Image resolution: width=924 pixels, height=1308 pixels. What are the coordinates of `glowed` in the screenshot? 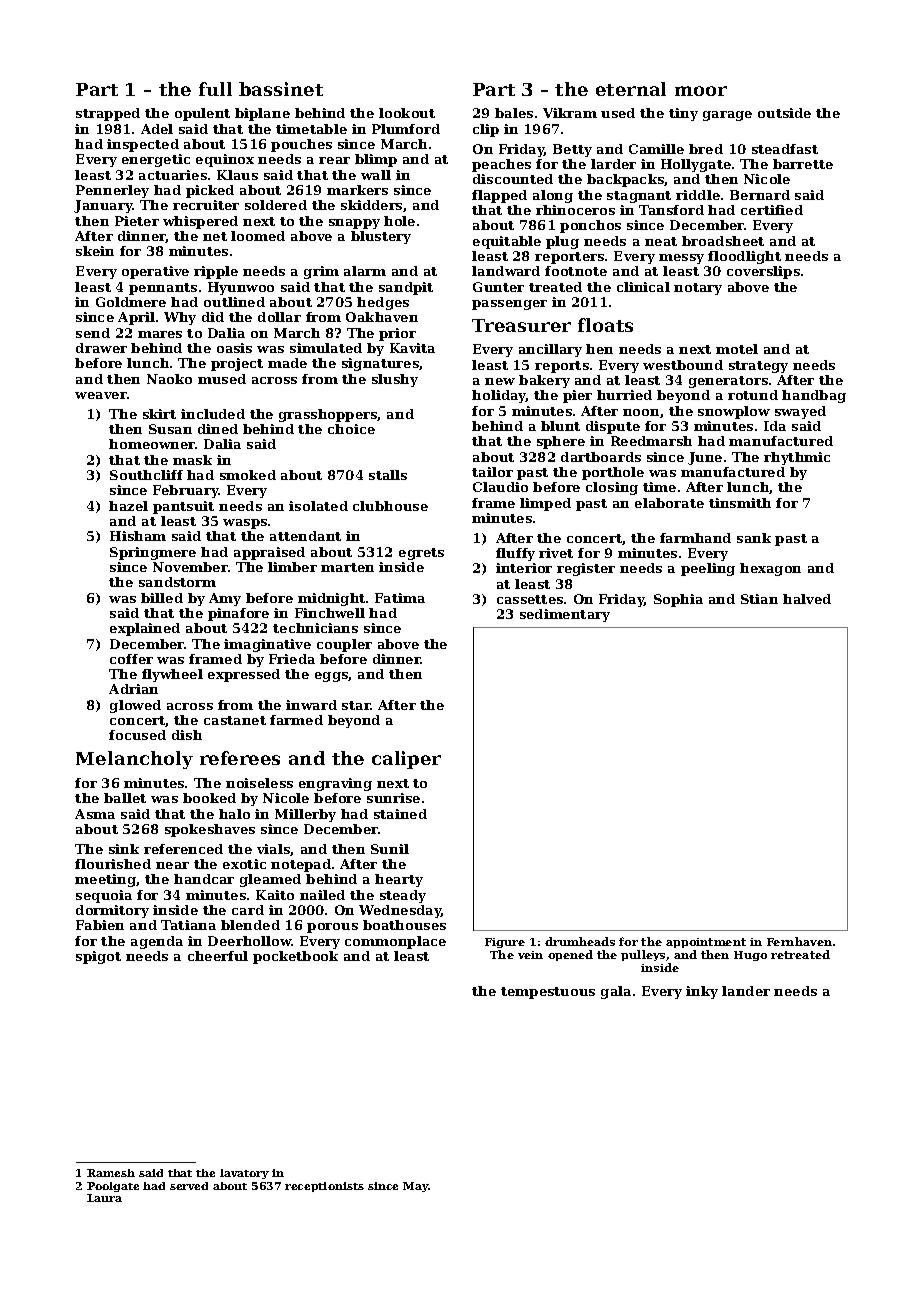 It's located at (135, 706).
